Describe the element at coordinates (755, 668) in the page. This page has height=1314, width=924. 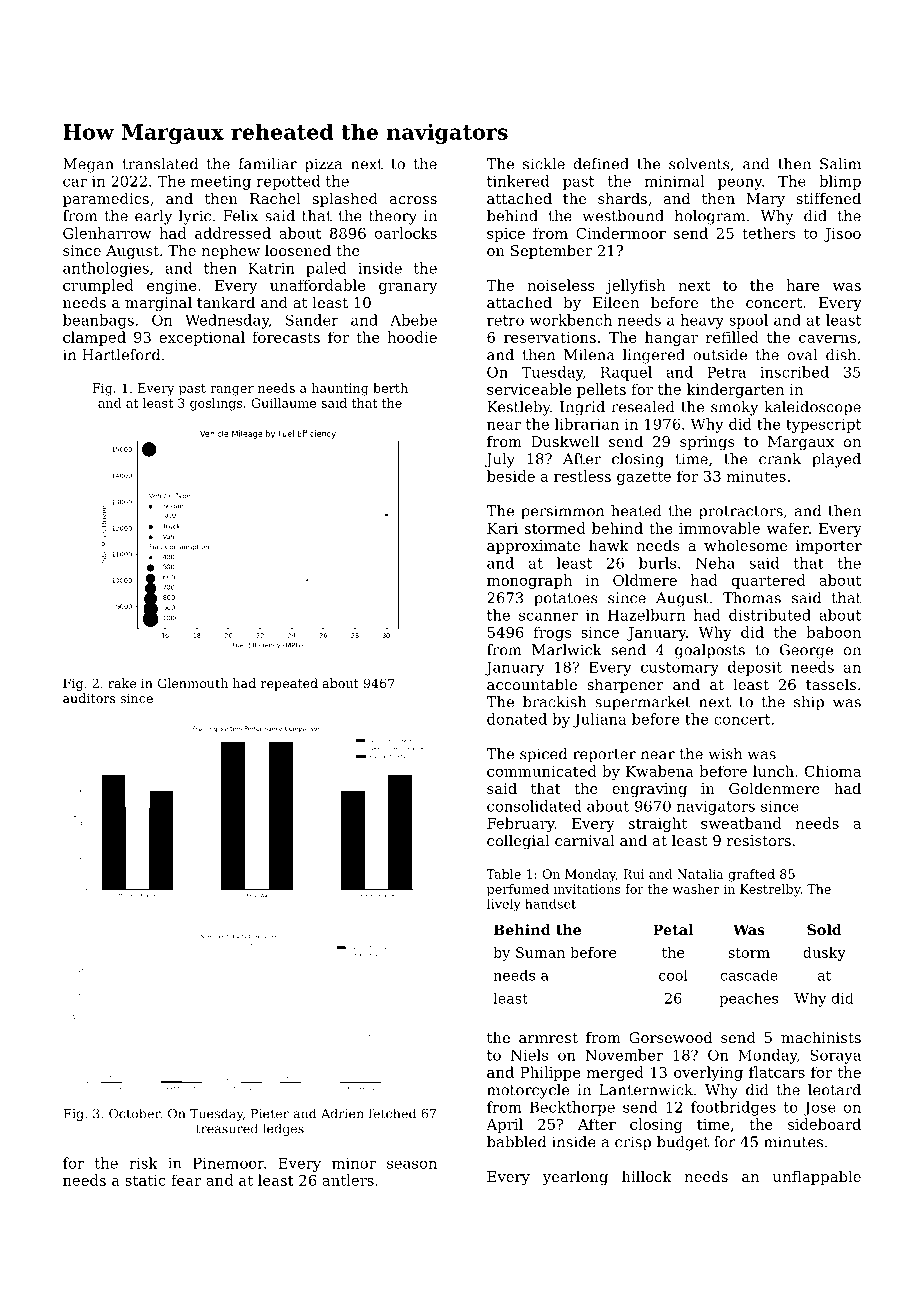
I see `deposit` at that location.
